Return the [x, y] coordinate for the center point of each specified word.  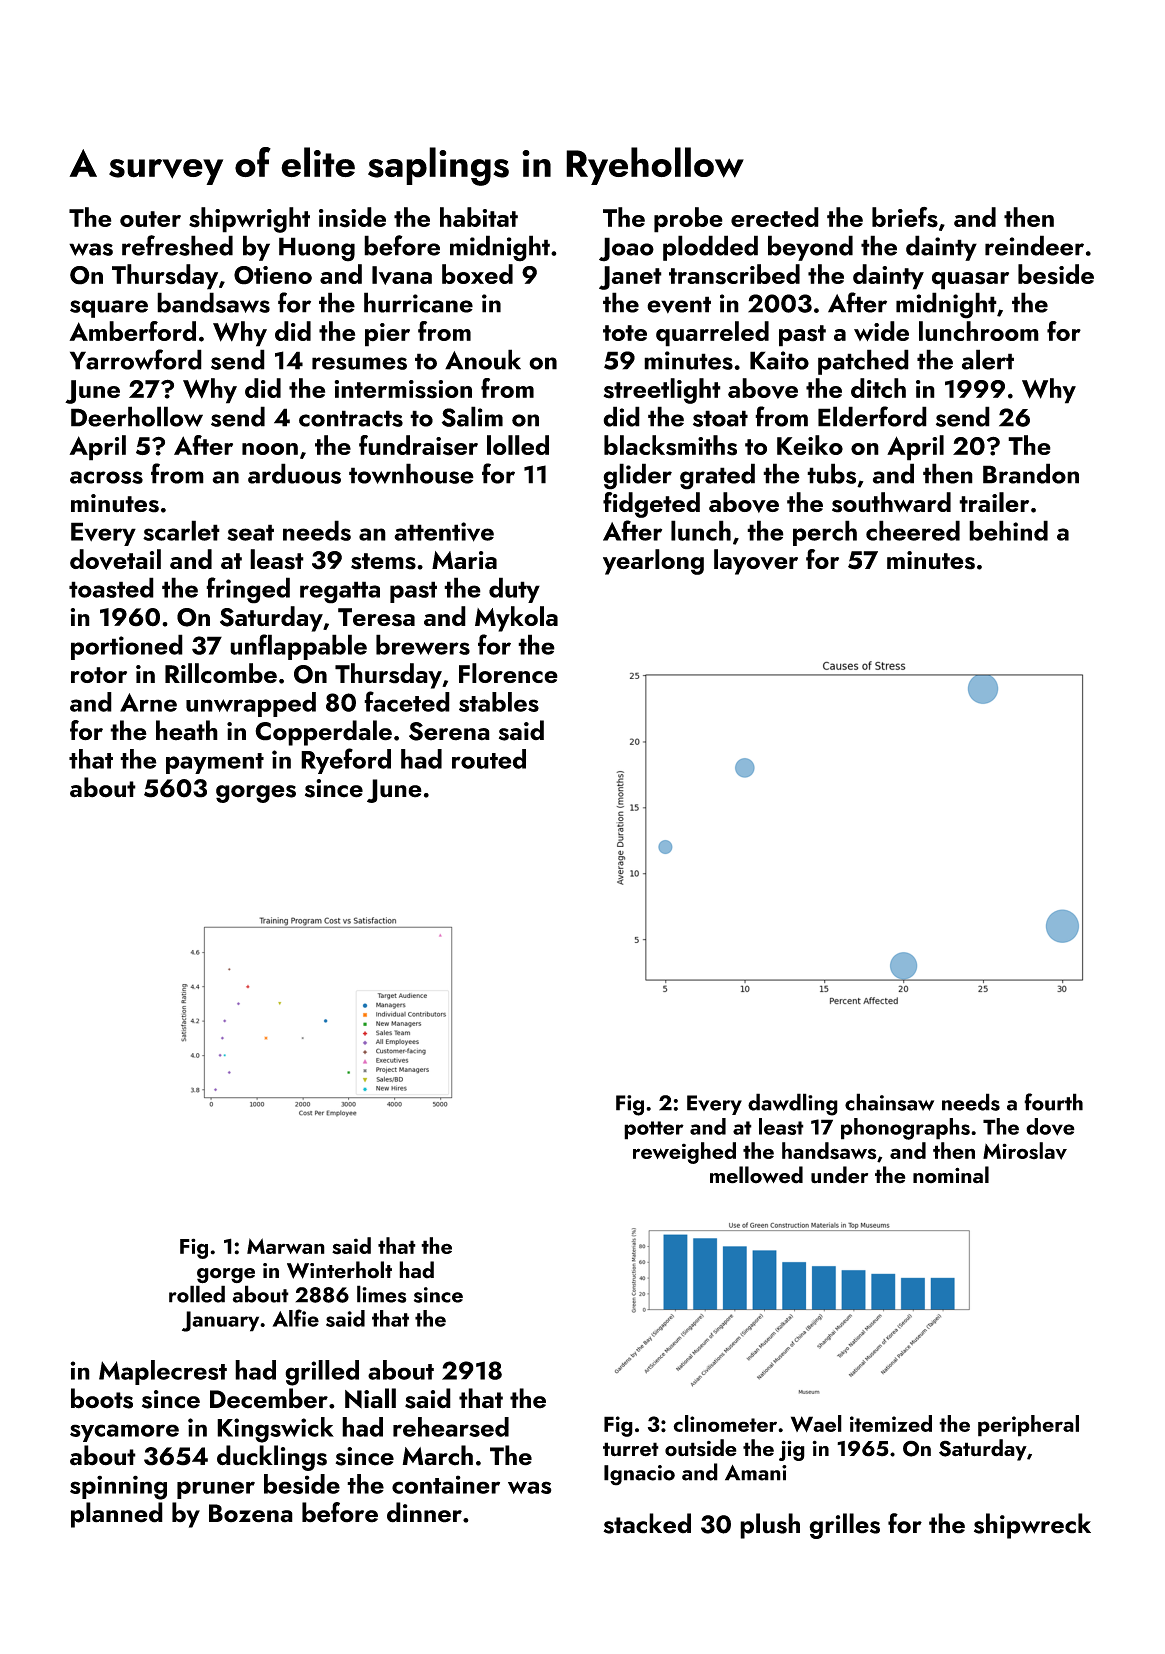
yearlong [653, 562]
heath [187, 730]
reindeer [1034, 245]
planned [117, 1515]
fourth [1053, 1102]
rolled [197, 1294]
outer [150, 219]
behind [1008, 530]
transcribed [734, 274]
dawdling [793, 1104]
